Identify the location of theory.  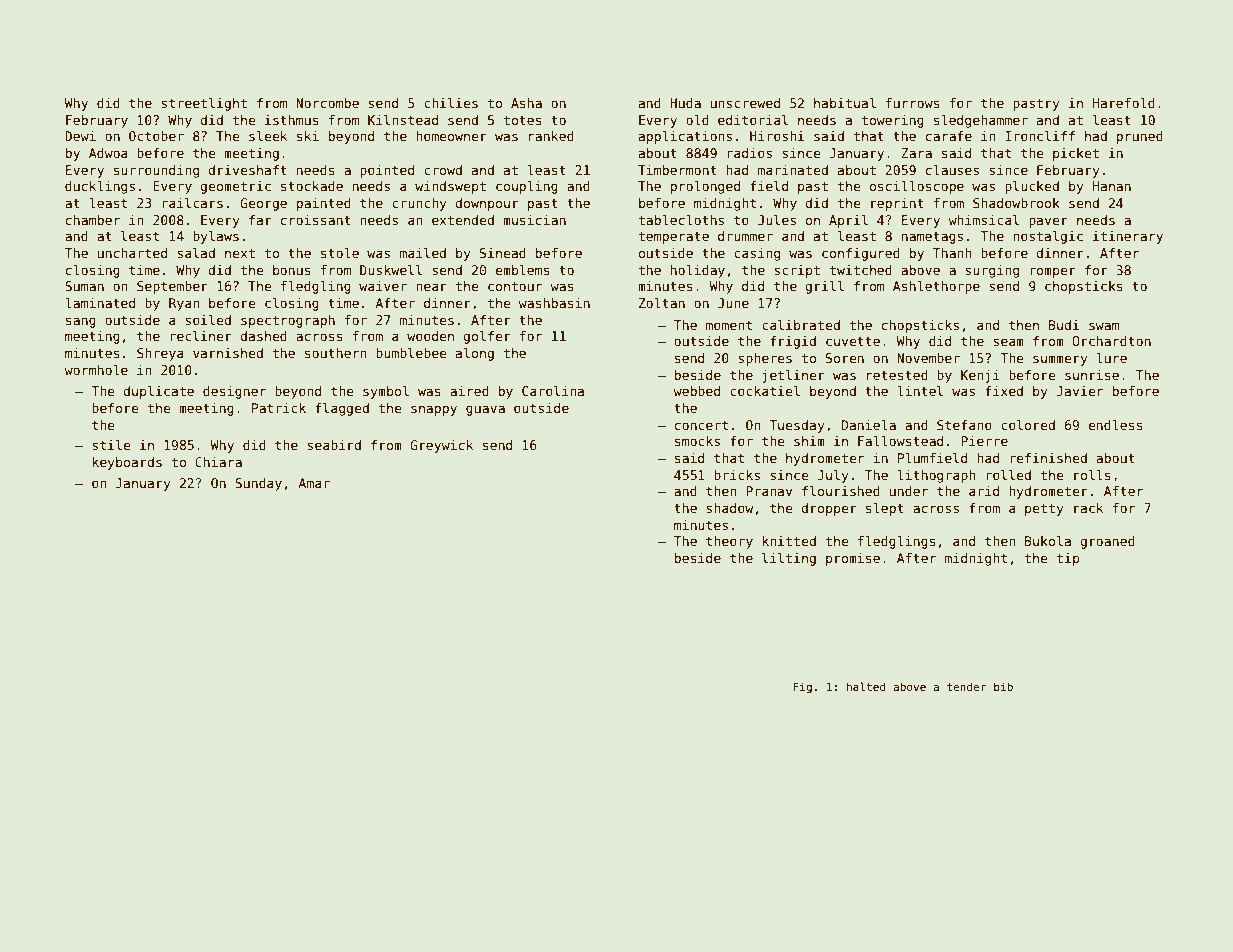
(729, 542).
